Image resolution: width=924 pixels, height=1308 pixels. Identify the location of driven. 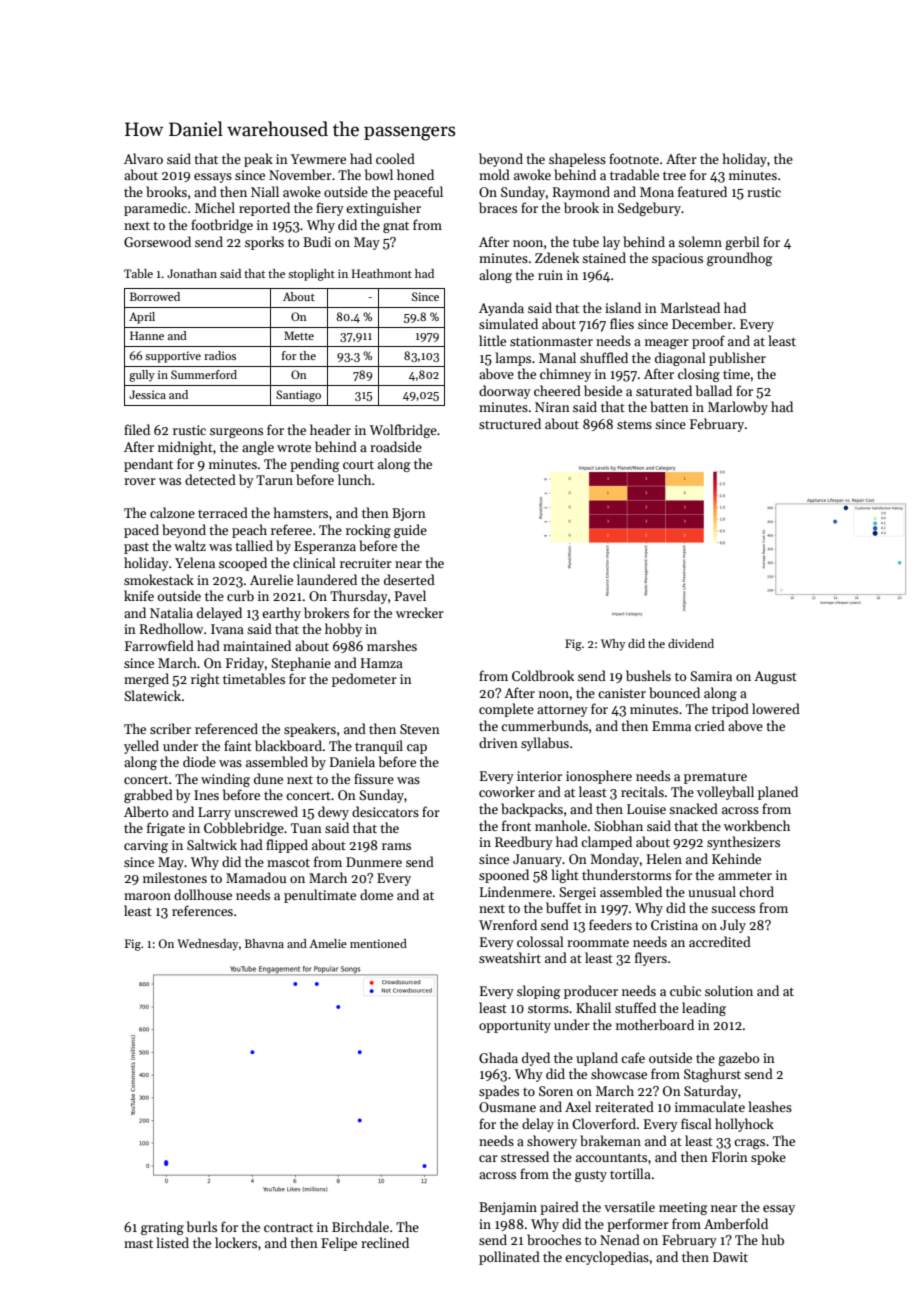
(498, 742).
